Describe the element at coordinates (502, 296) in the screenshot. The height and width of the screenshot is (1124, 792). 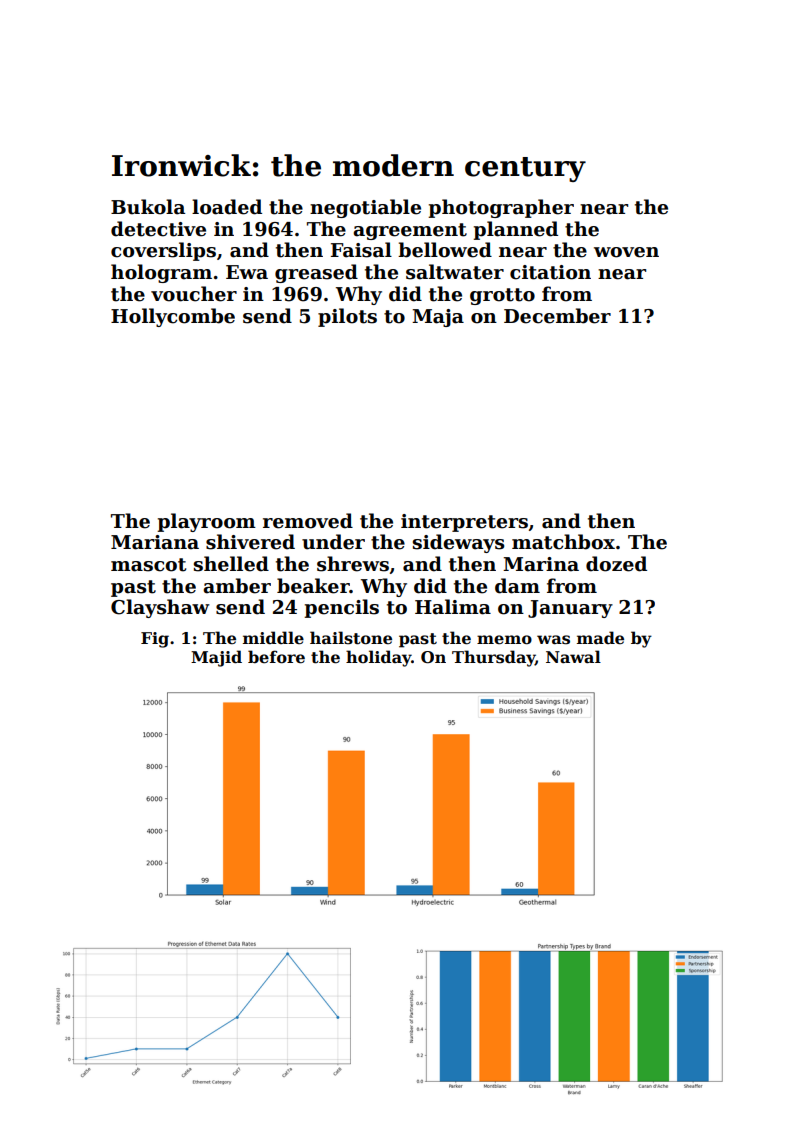
I see `grotto` at that location.
